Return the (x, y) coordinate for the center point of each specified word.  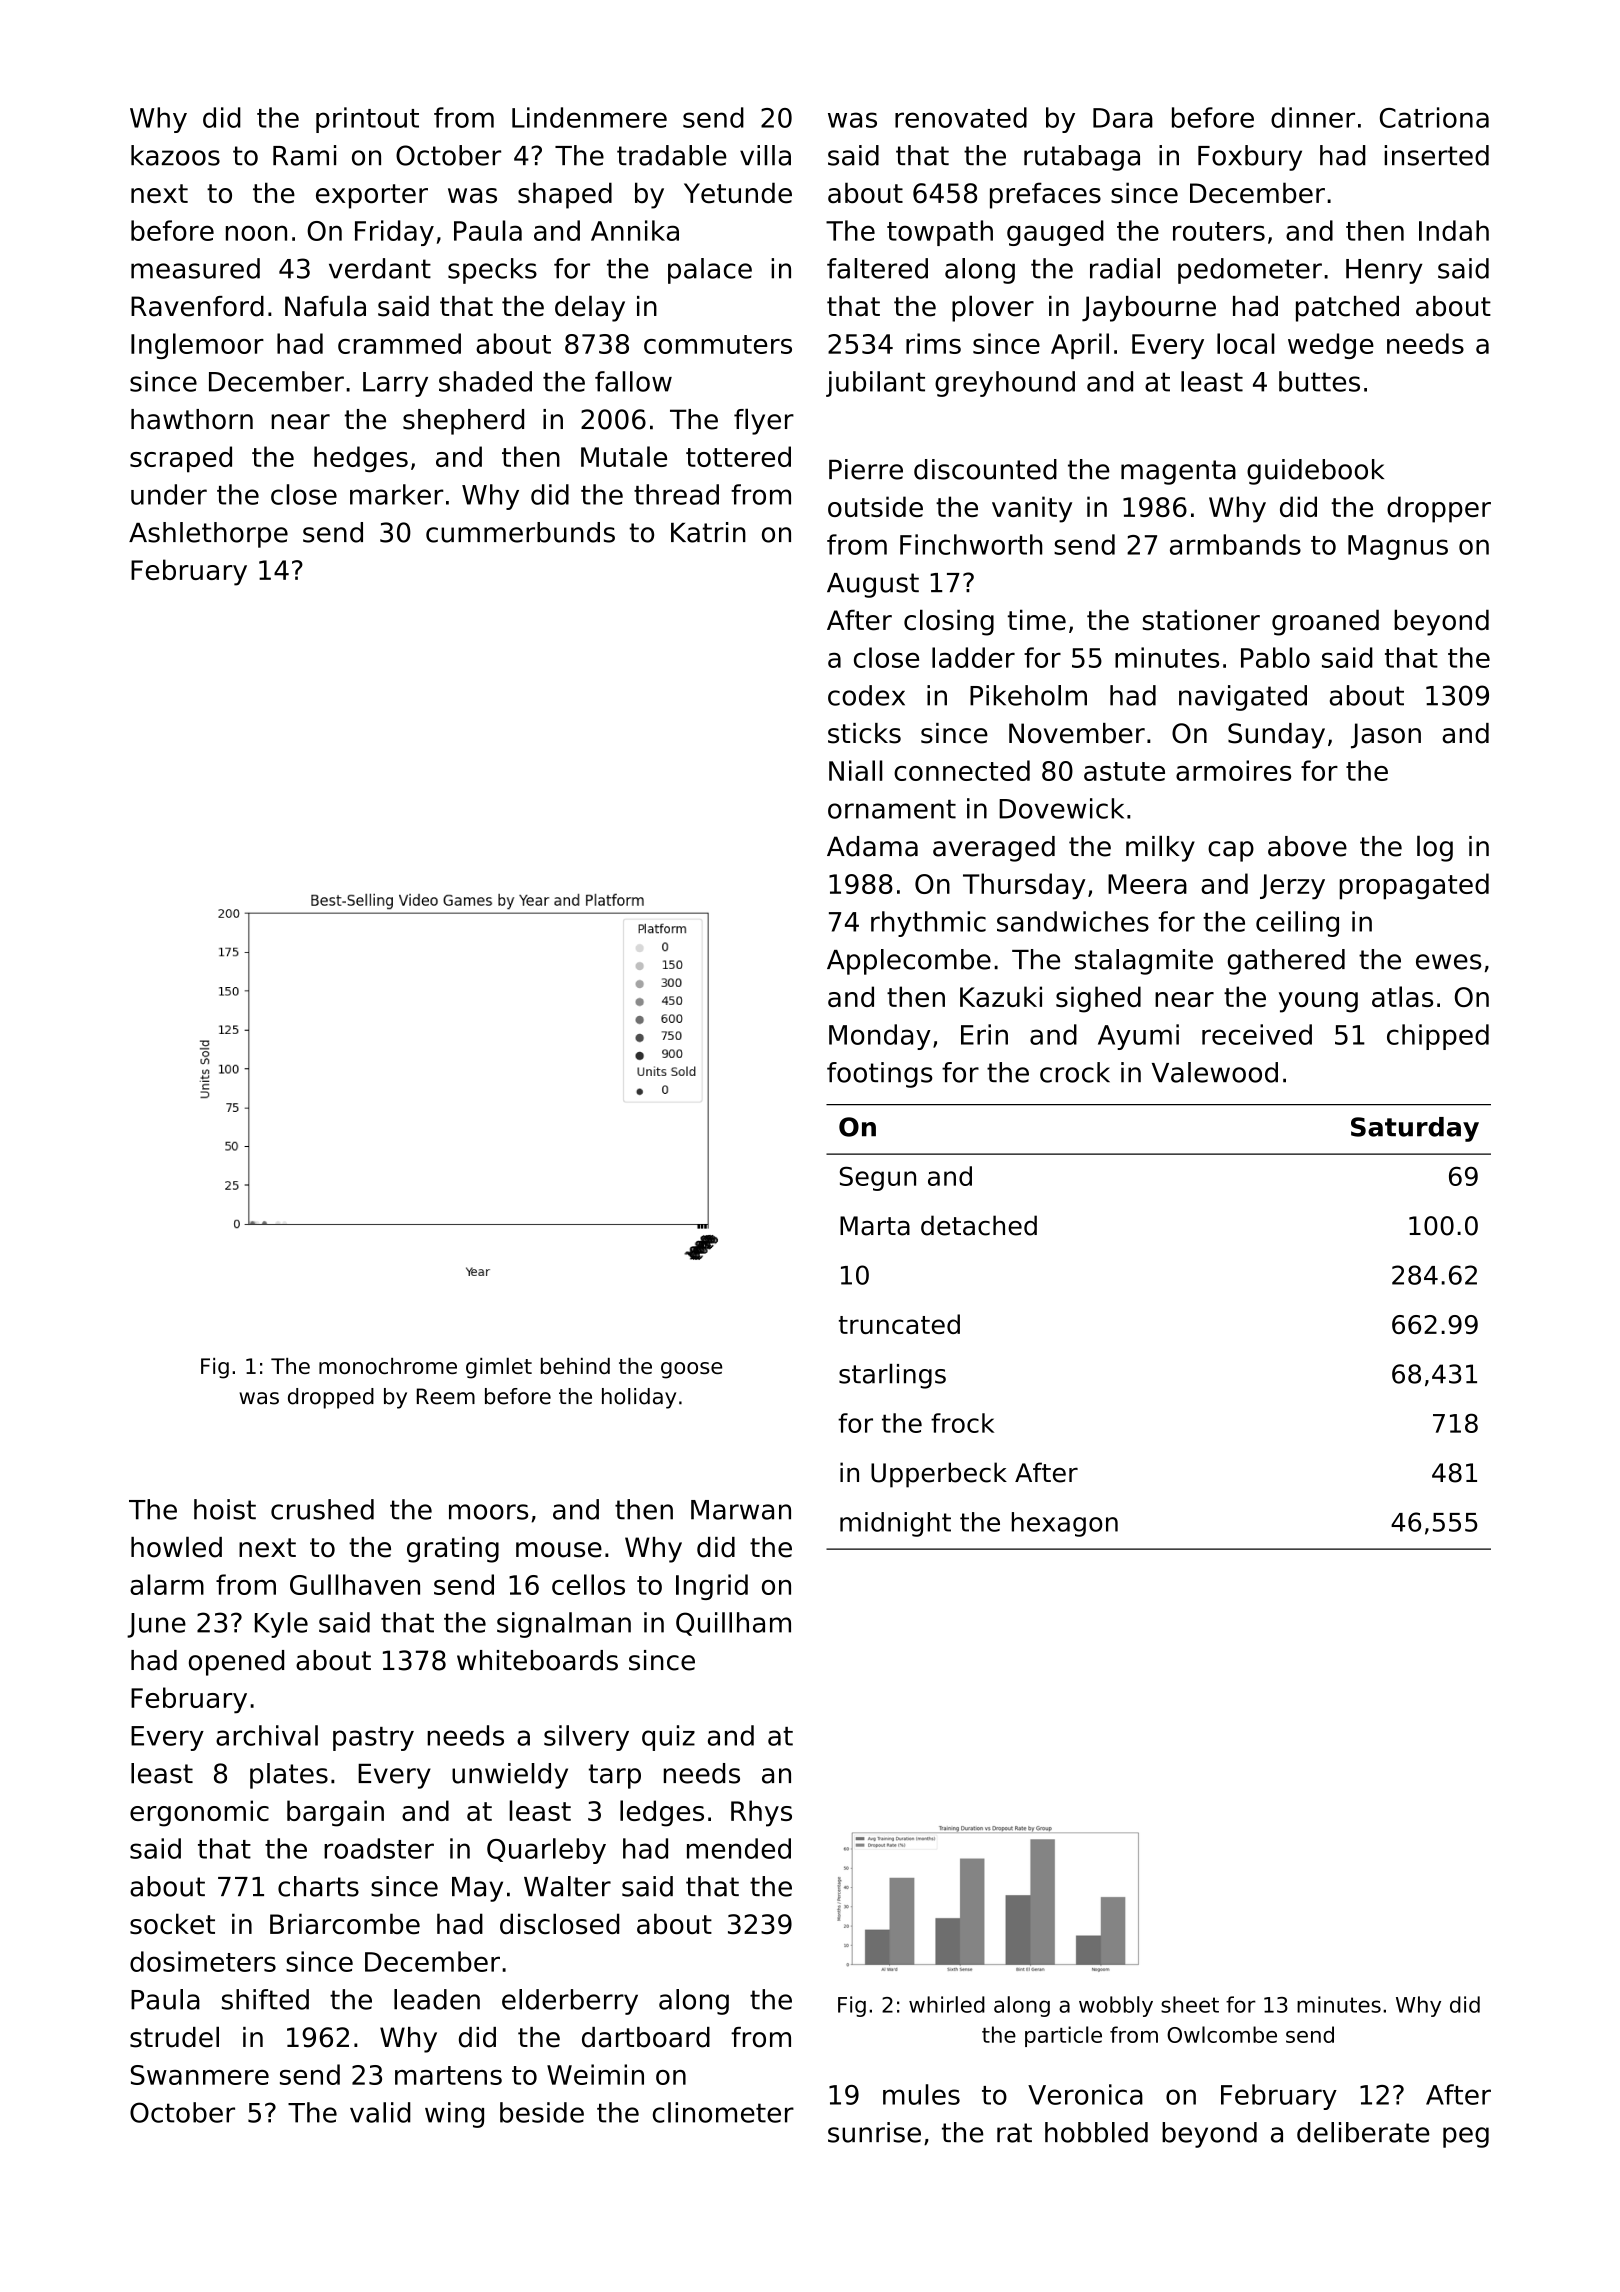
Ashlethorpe (208, 535)
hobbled (1096, 2132)
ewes (1448, 962)
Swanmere (200, 2075)
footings (880, 1075)
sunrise (874, 2132)
